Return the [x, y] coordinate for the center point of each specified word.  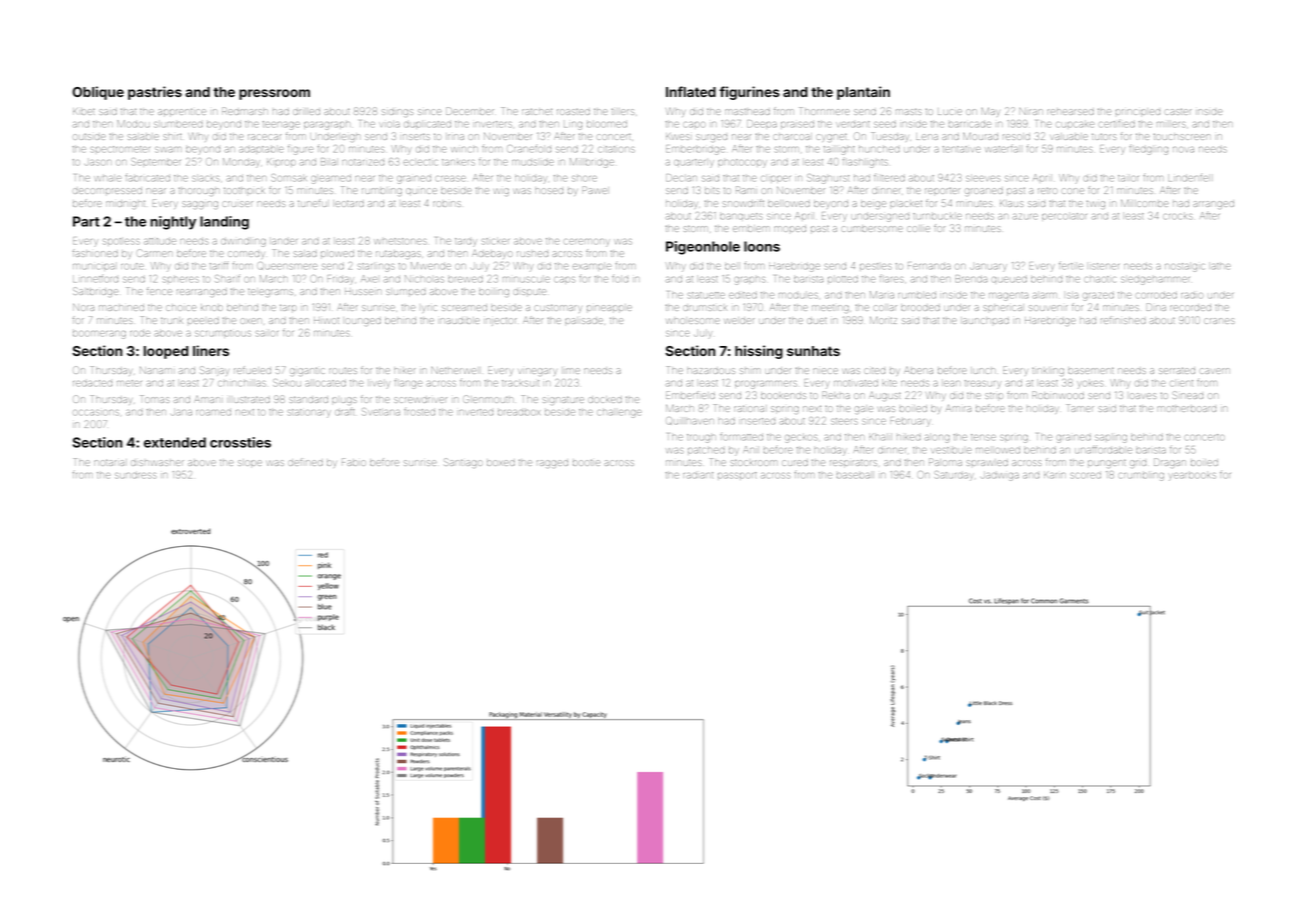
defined [306, 462]
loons [762, 246]
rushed [532, 254]
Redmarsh [245, 112]
